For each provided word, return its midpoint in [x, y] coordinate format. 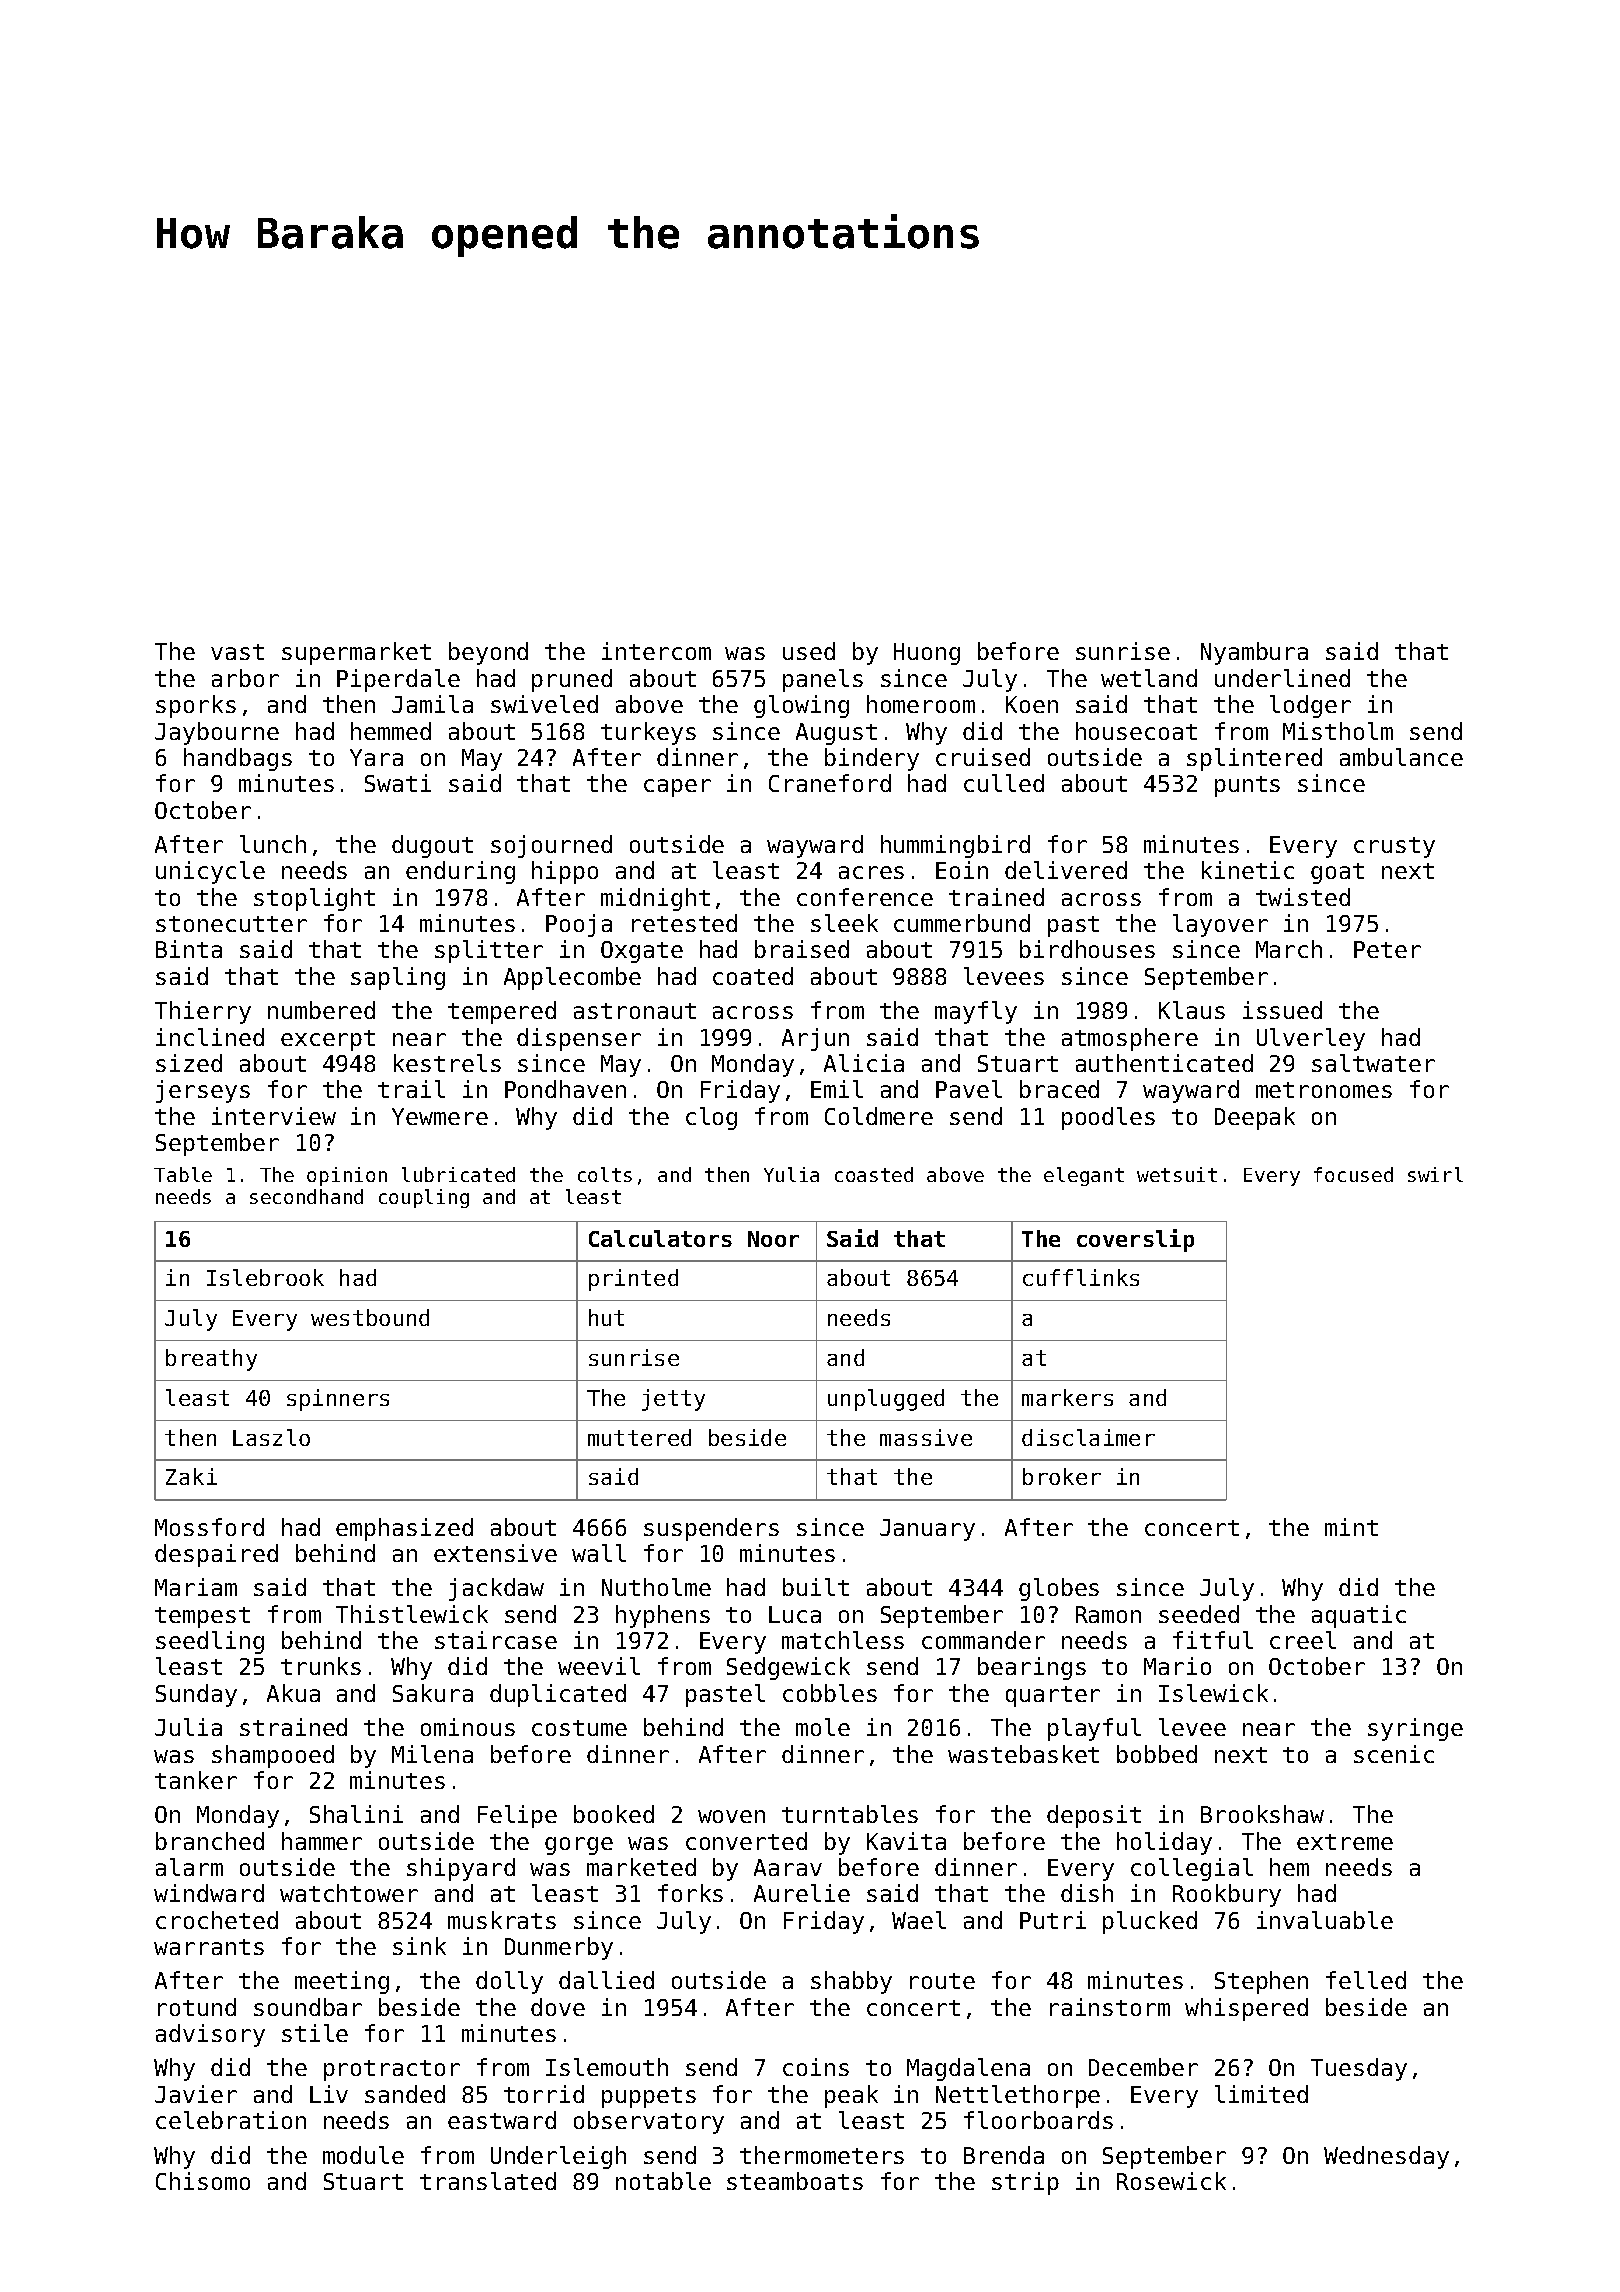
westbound [370, 1317]
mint [1351, 1527]
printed [633, 1280]
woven [731, 1816]
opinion [347, 1176]
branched [210, 1841]
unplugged [886, 1400]
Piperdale [398, 680]
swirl [1435, 1174]
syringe [1415, 1729]
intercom [656, 651]
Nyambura [1254, 653]
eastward [502, 2120]
